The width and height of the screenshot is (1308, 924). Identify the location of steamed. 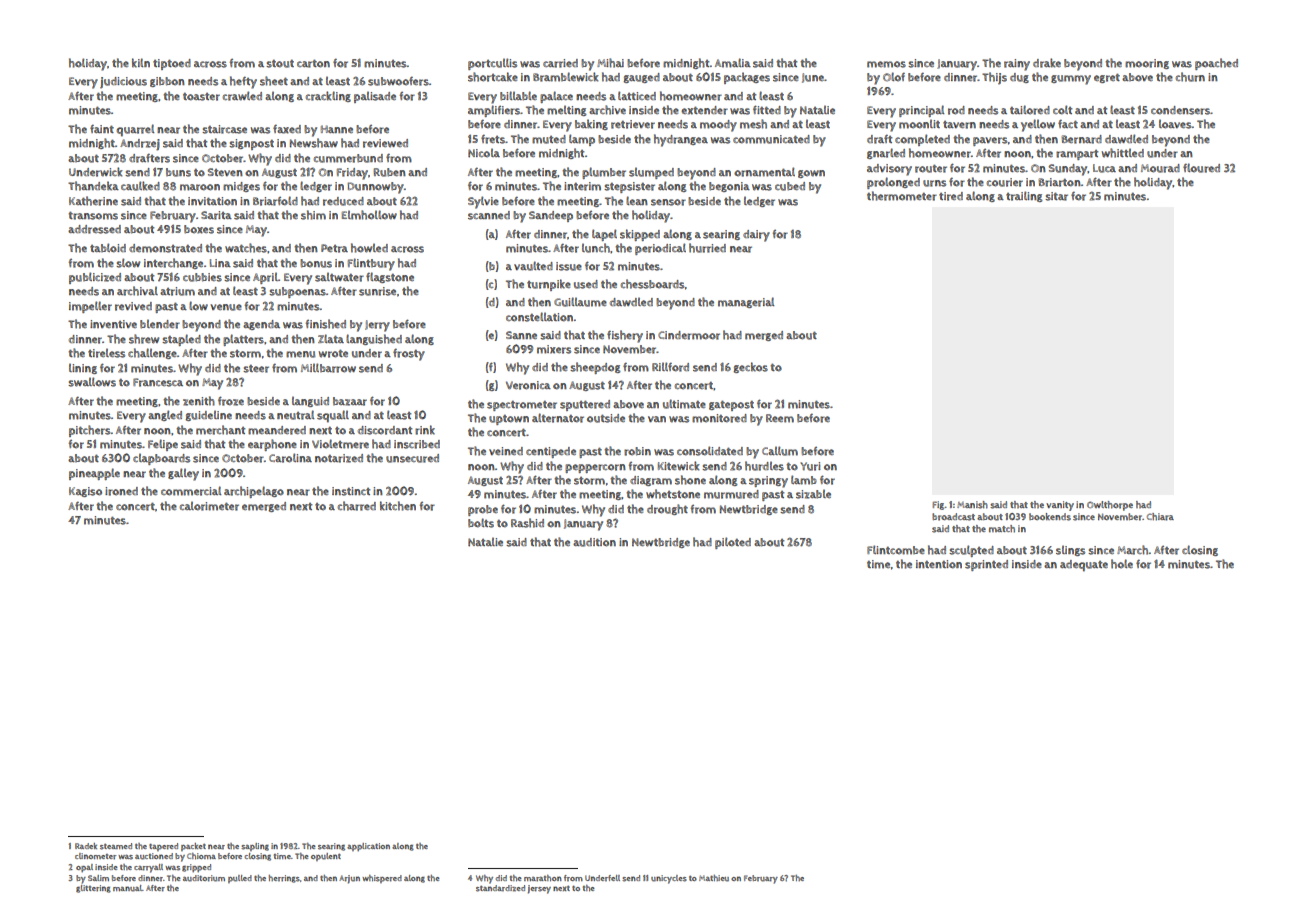
(116, 846).
